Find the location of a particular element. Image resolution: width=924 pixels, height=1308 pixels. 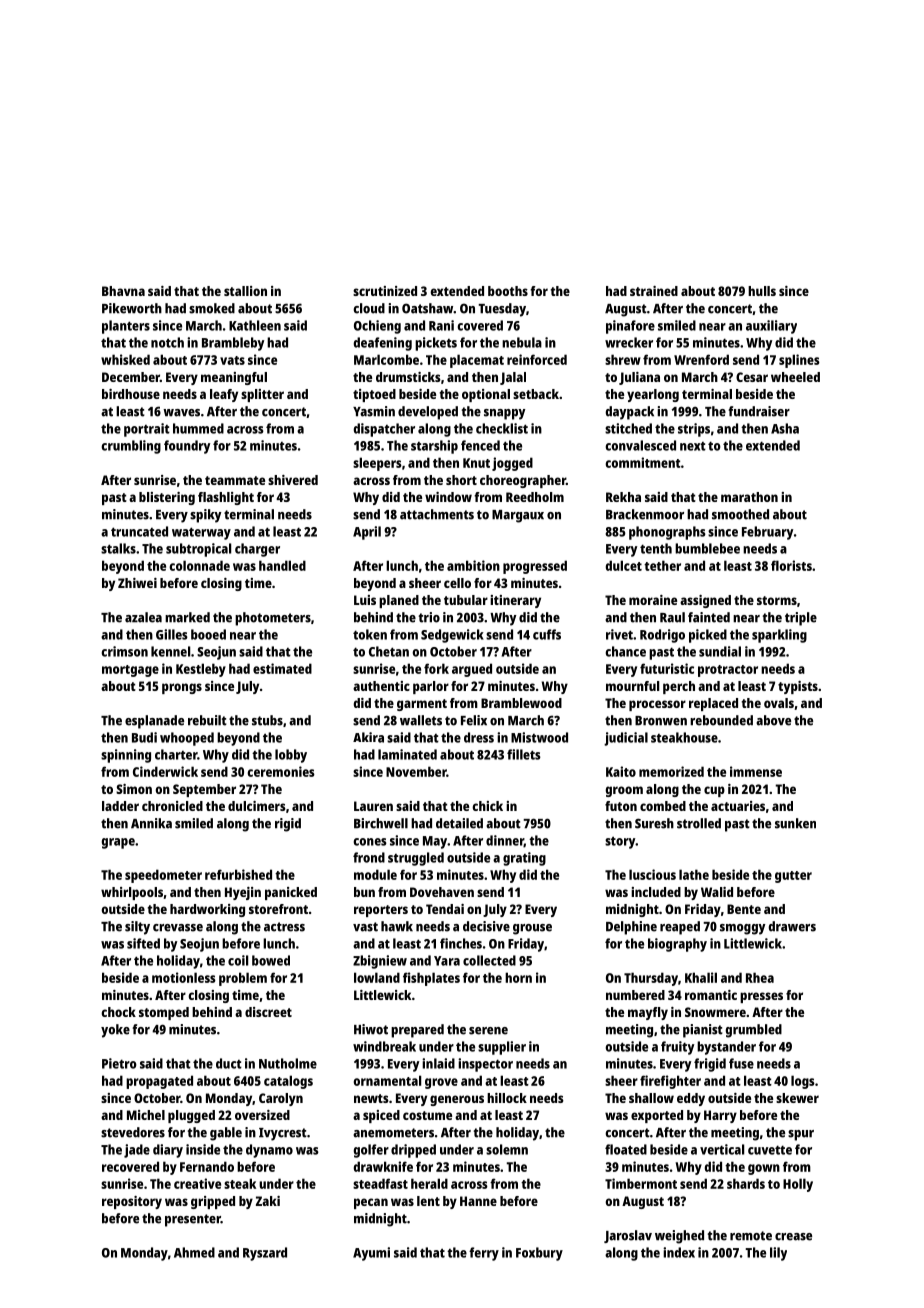

trio is located at coordinates (429, 617).
